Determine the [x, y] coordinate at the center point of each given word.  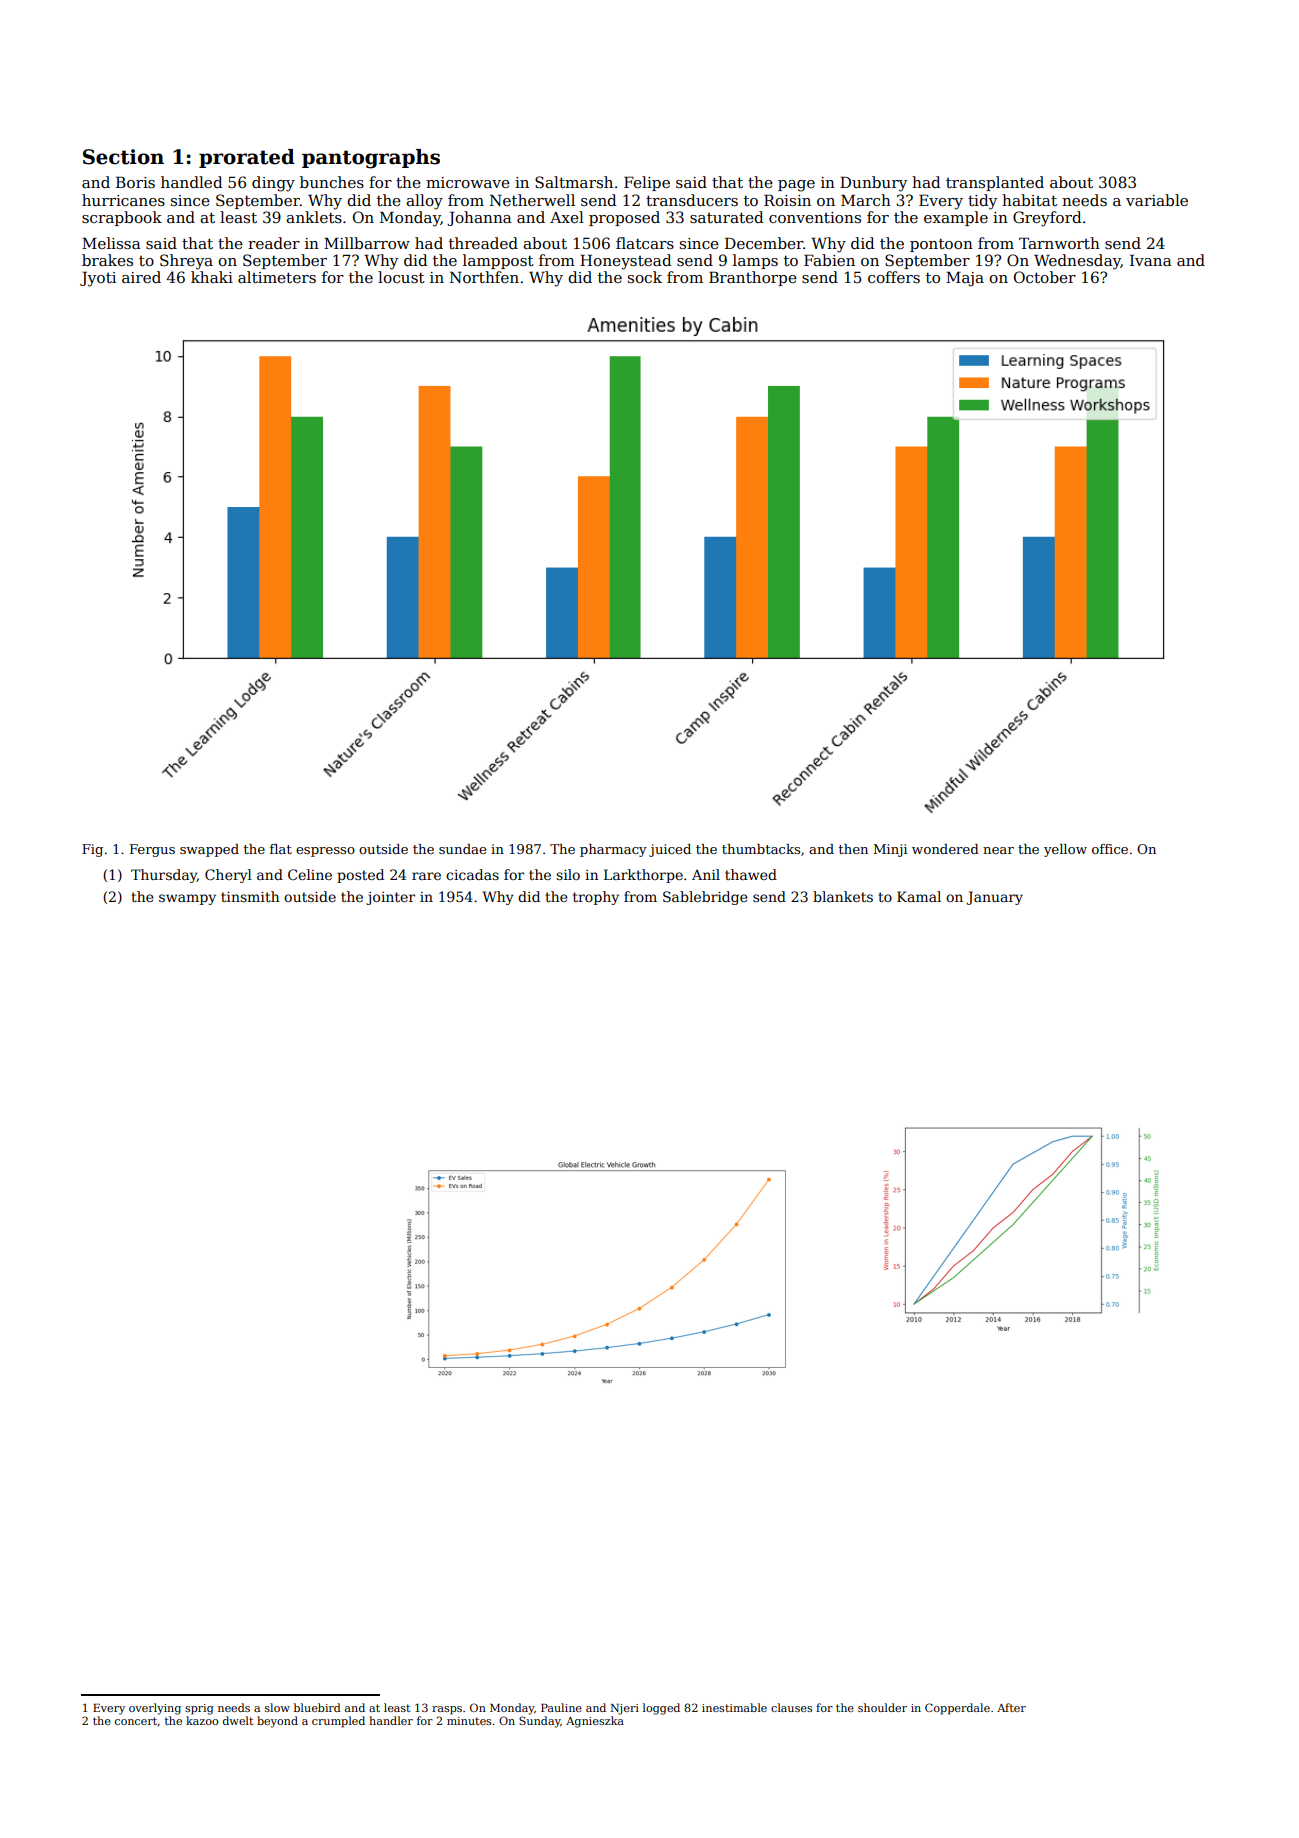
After [1011, 1707]
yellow [1065, 850]
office [1110, 849]
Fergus [152, 850]
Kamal [919, 896]
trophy [596, 898]
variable [1157, 200]
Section [123, 157]
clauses [791, 1707]
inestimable [734, 1707]
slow [277, 1707]
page [796, 186]
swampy [187, 899]
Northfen [484, 277]
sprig [199, 1709]
